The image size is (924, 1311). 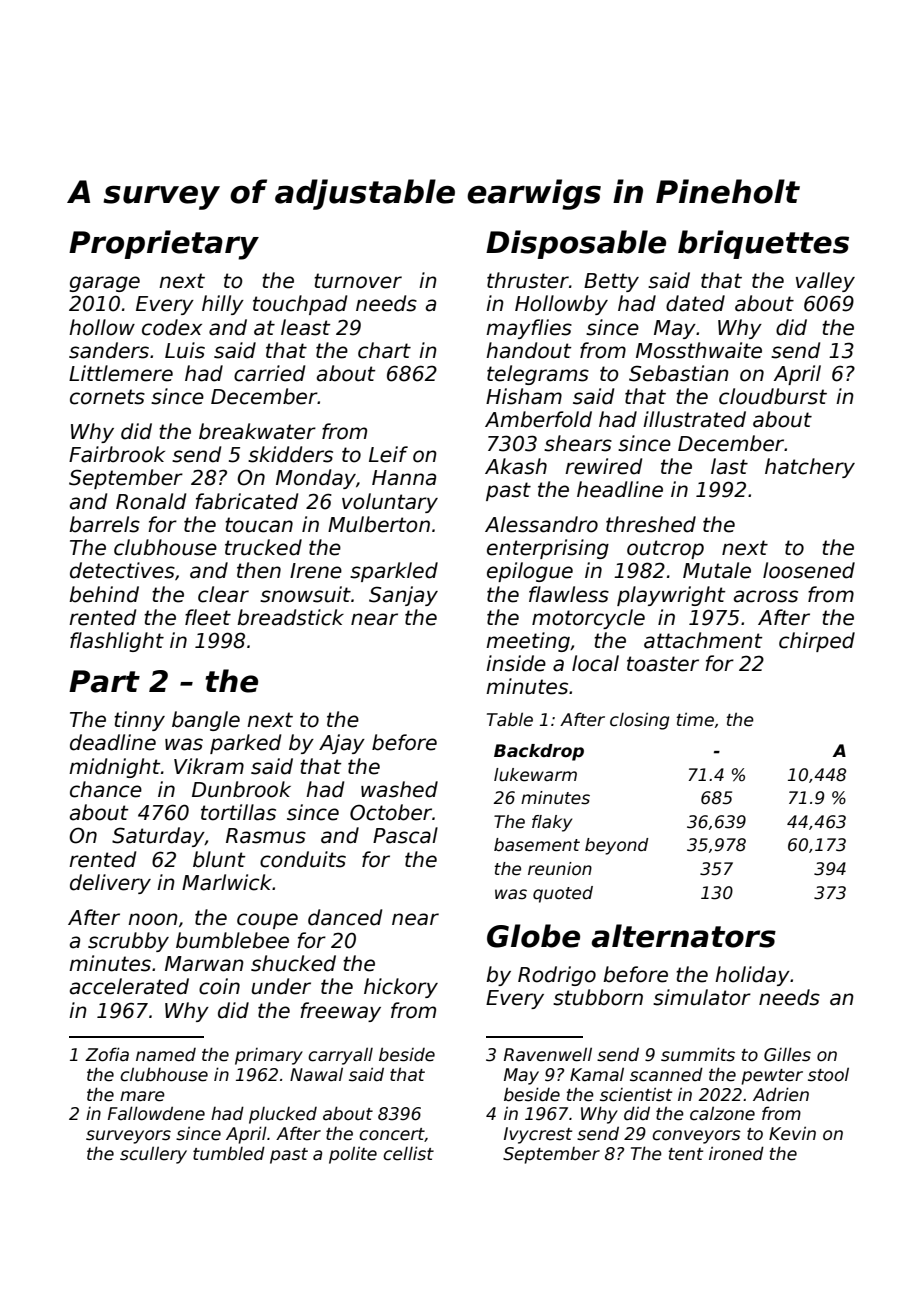 What do you see at coordinates (358, 281) in the page?
I see `turnover` at bounding box center [358, 281].
